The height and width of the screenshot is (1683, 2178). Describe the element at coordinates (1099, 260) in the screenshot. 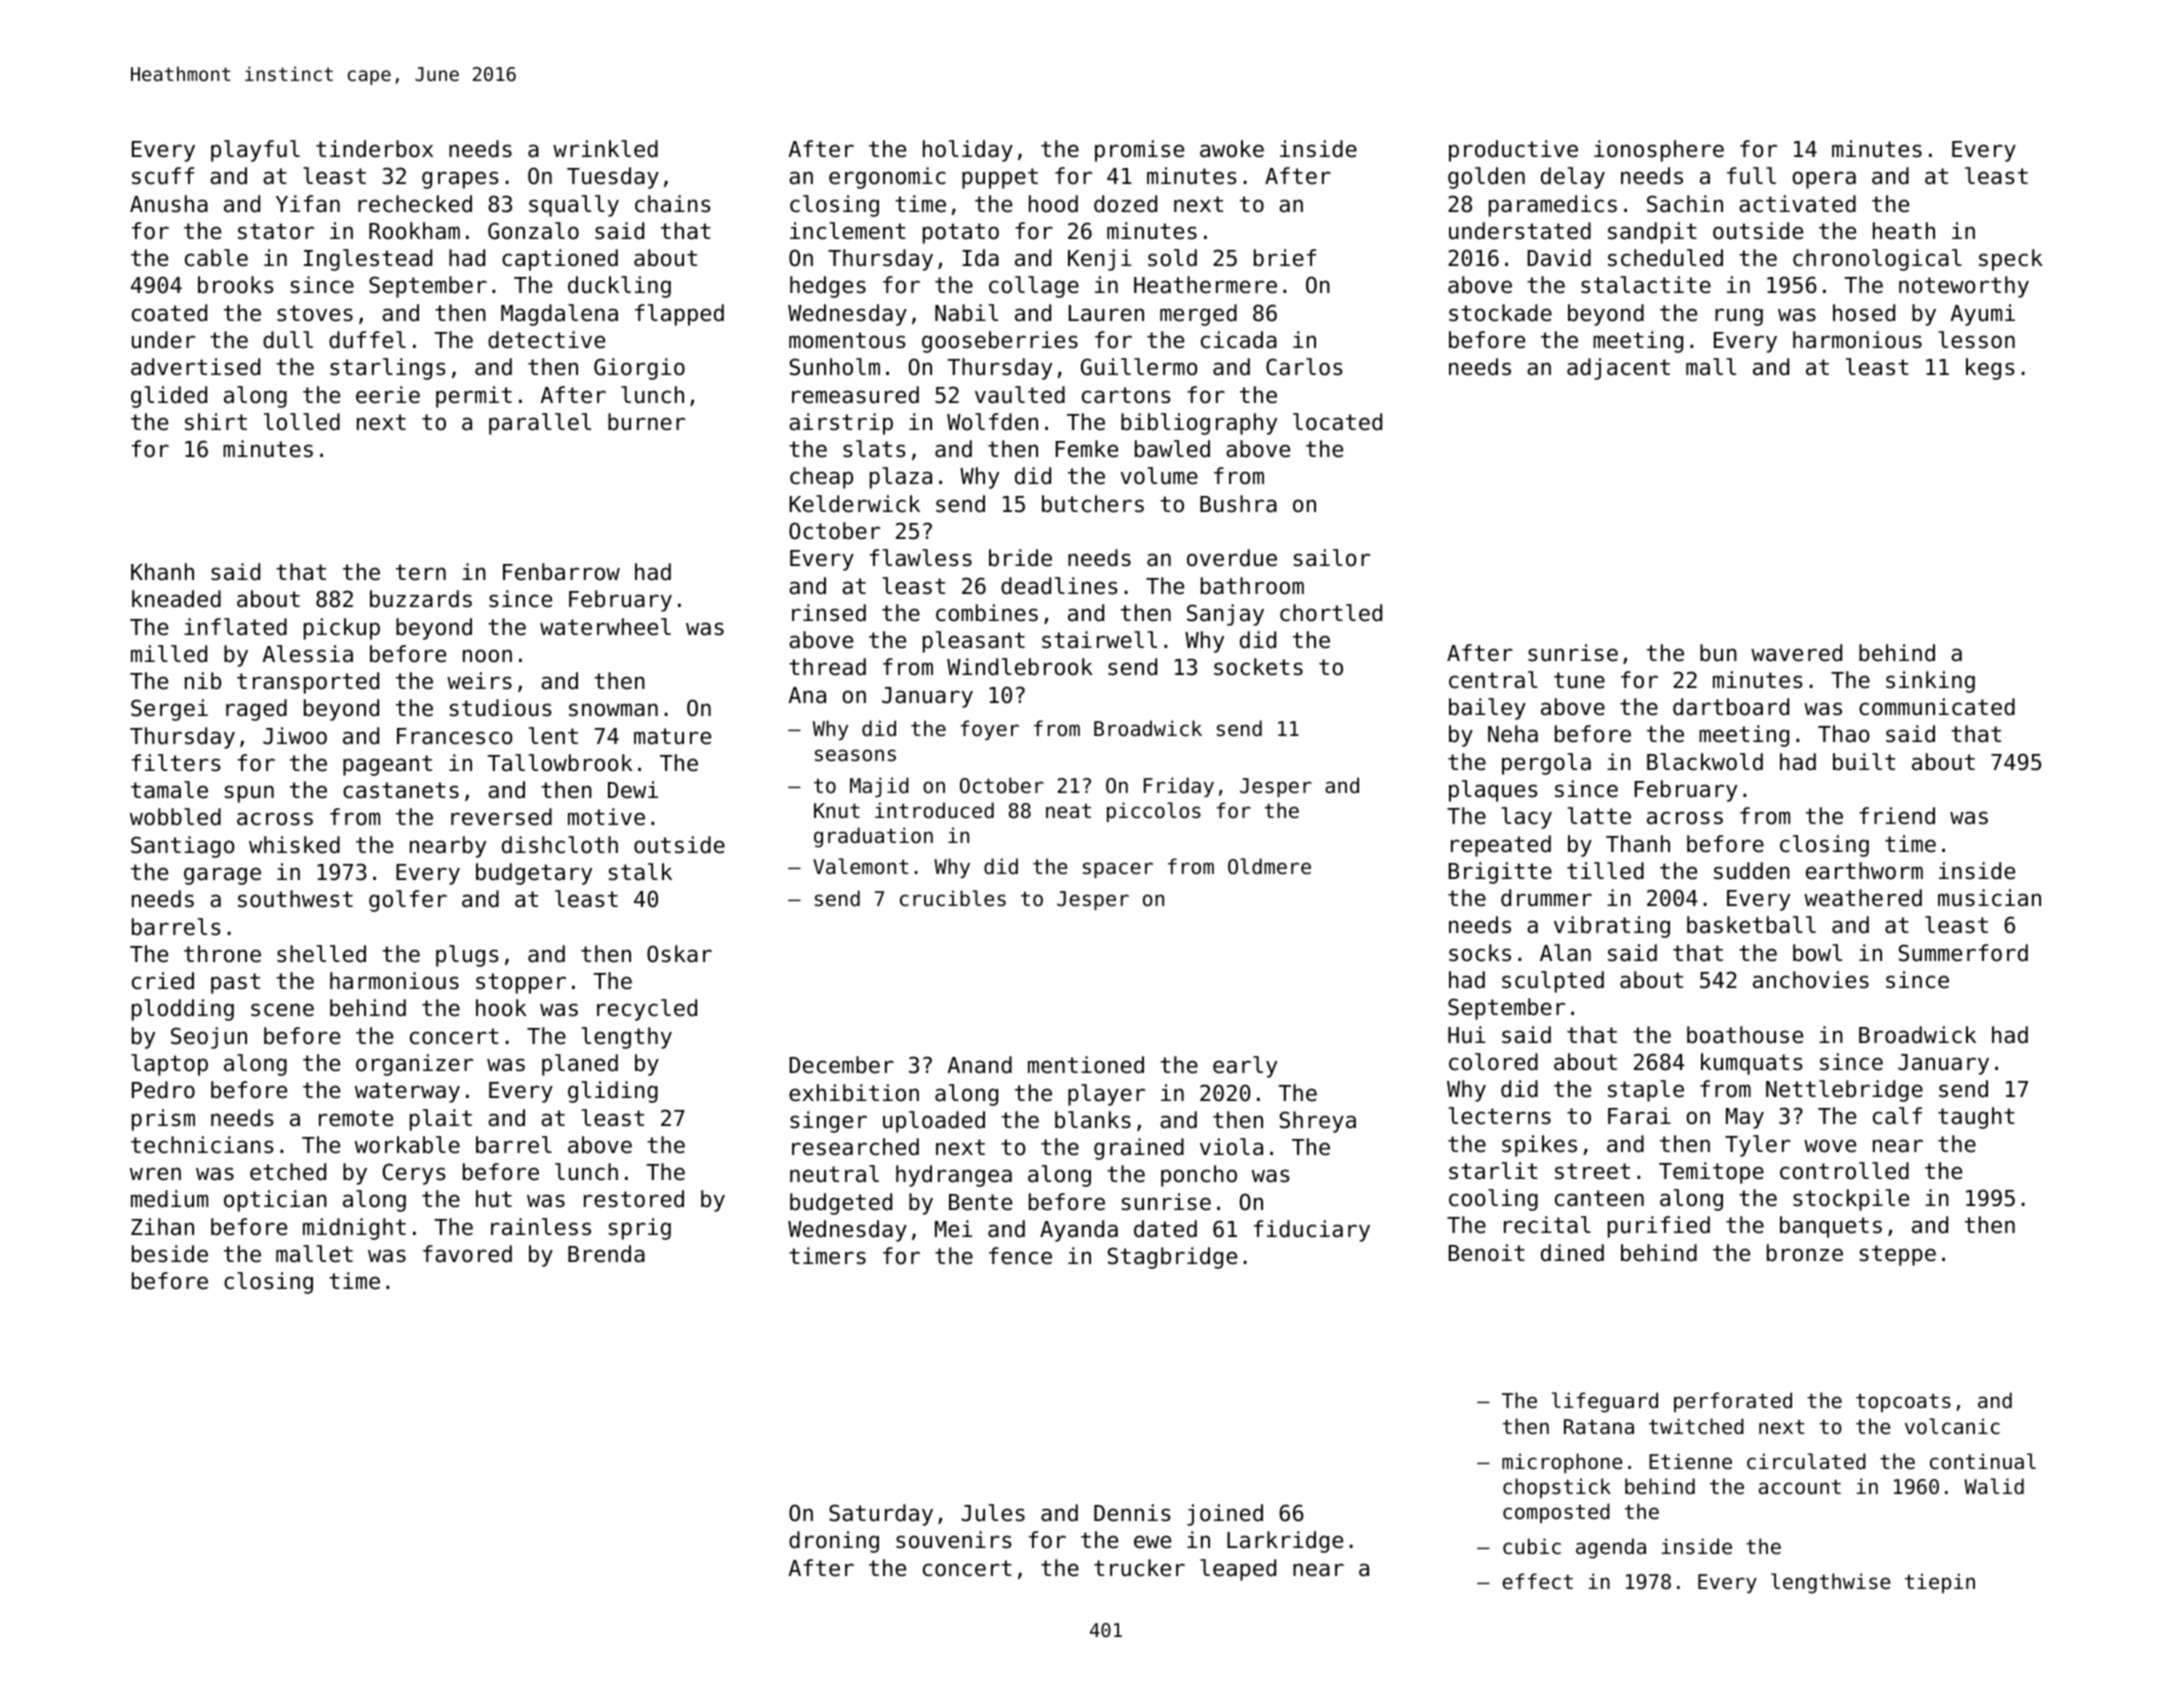

I see `Kenji` at that location.
